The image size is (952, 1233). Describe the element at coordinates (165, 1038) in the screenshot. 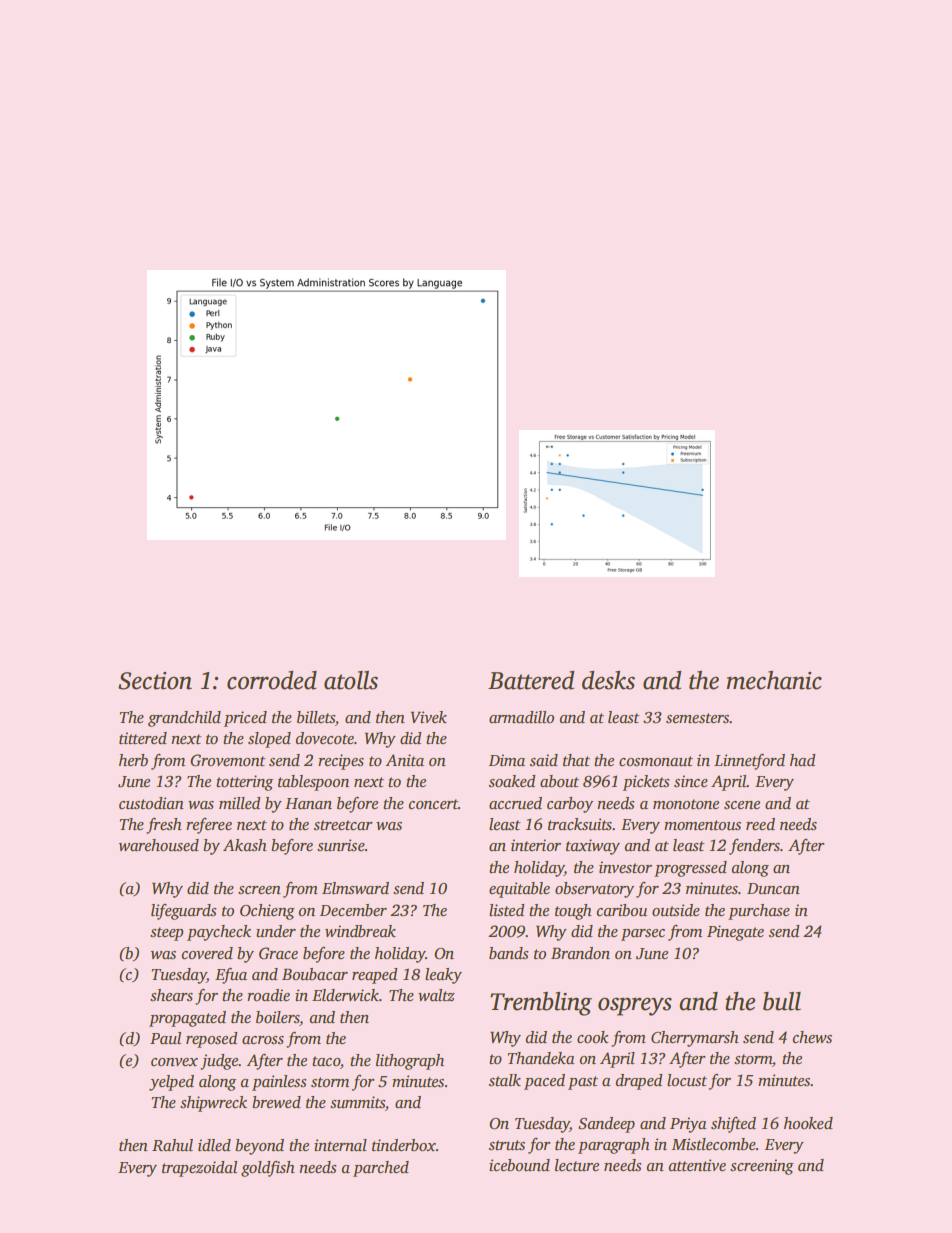

I see `Paul` at that location.
